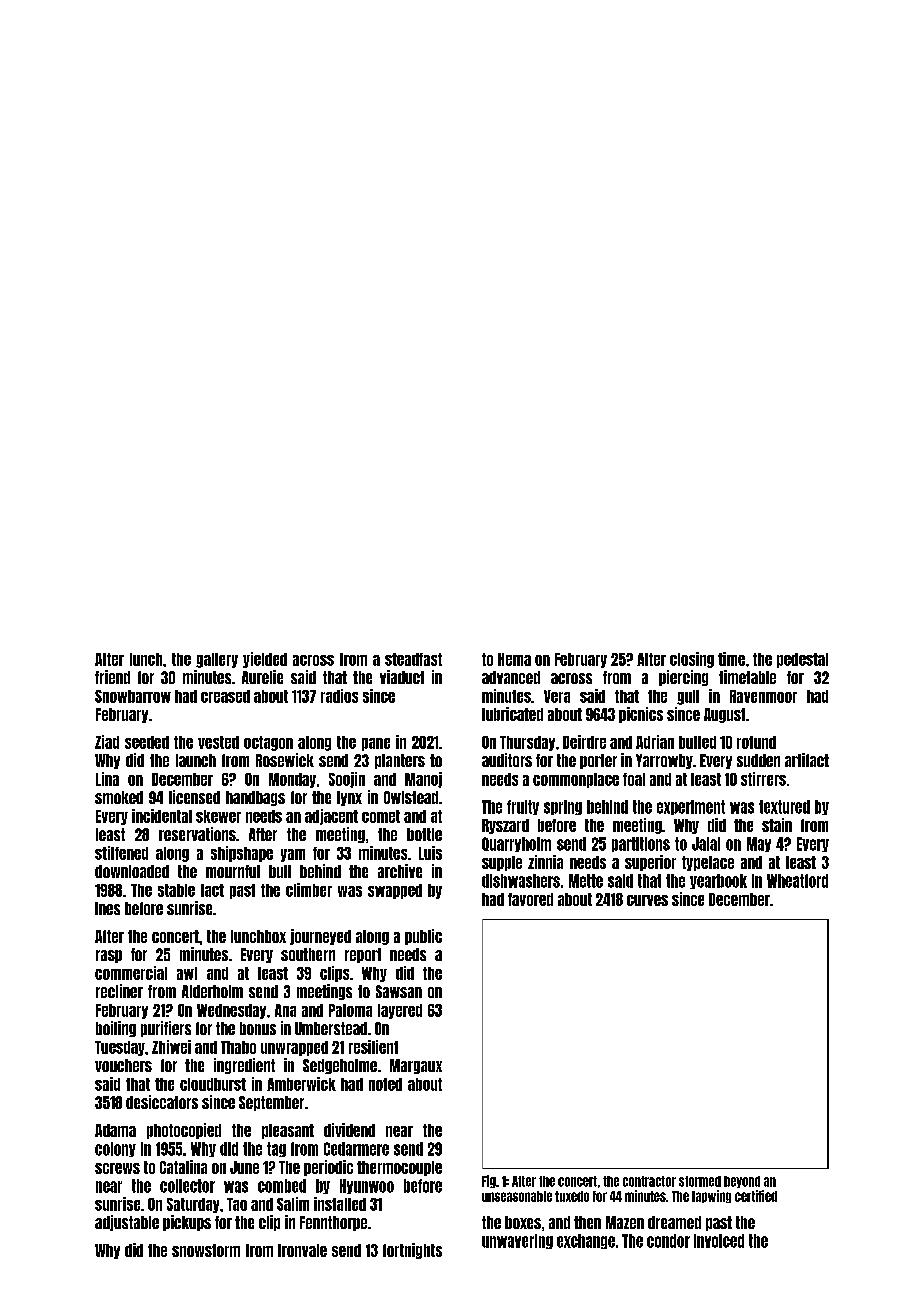 The image size is (924, 1308). Describe the element at coordinates (649, 1181) in the document. I see `contractor` at that location.
